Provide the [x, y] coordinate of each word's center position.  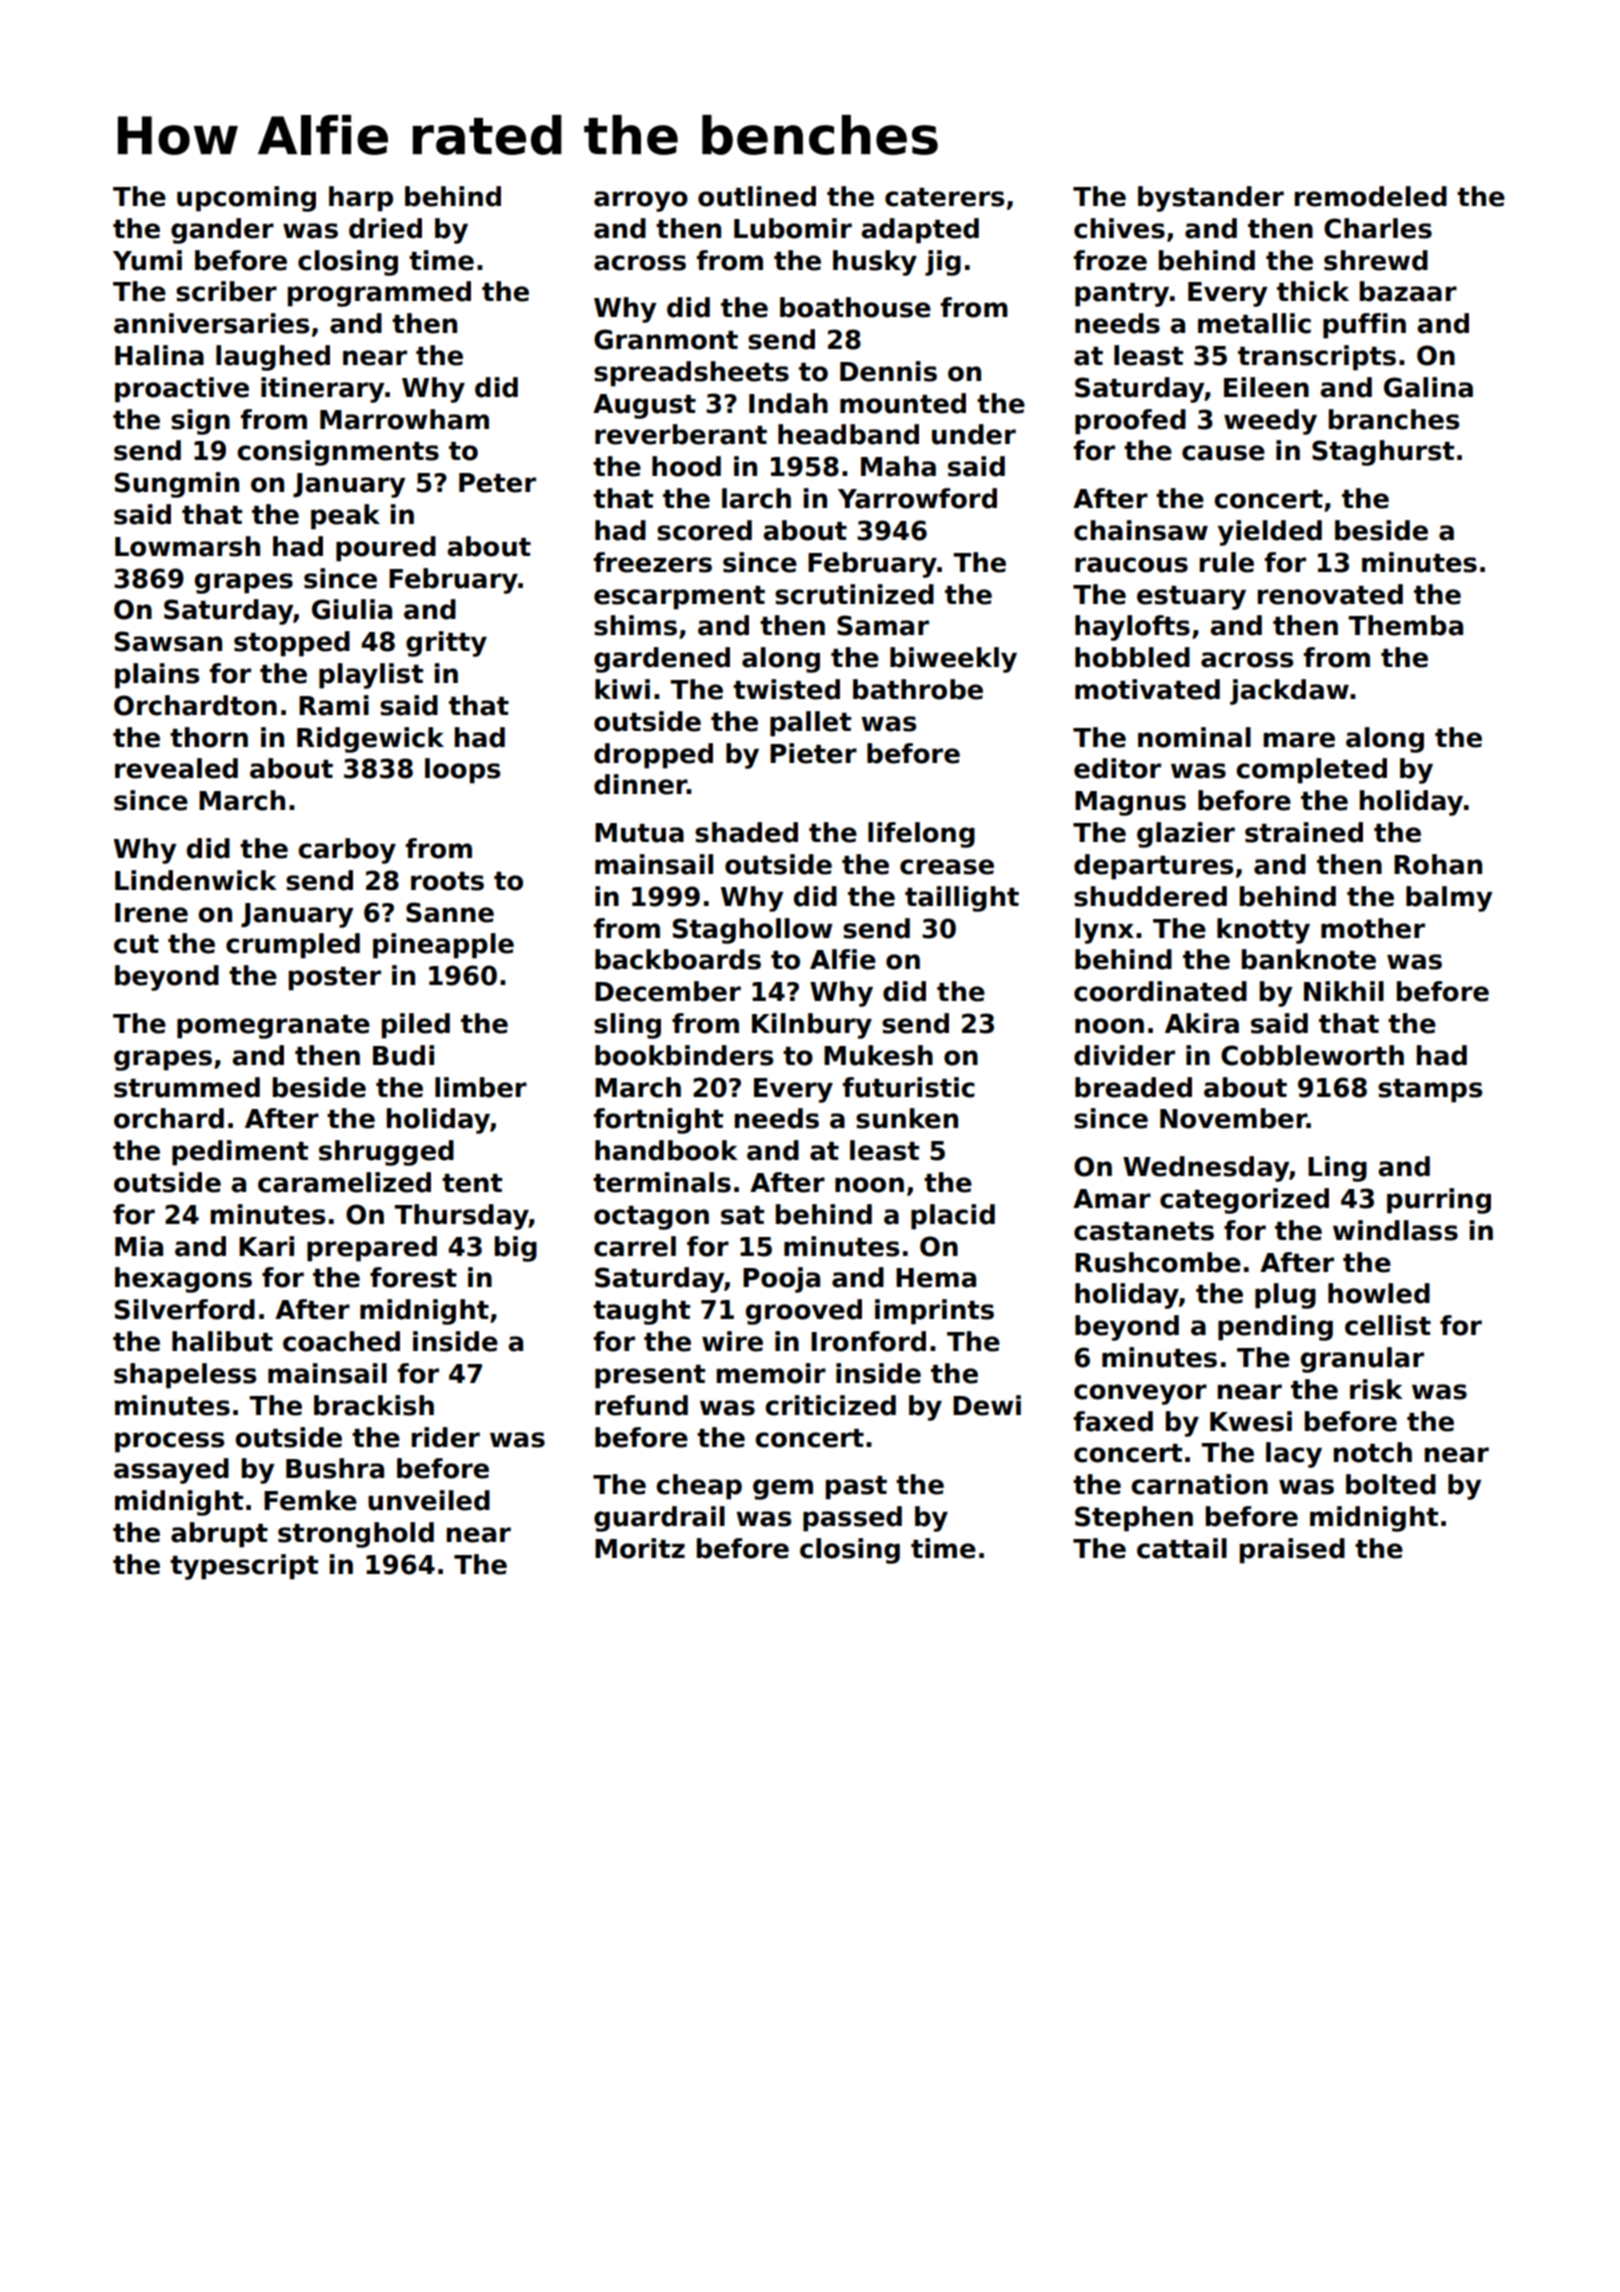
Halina [159, 355]
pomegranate [273, 1027]
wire [732, 1341]
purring [1439, 1201]
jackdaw [1289, 692]
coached [341, 1341]
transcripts [1317, 358]
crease [947, 867]
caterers [944, 197]
